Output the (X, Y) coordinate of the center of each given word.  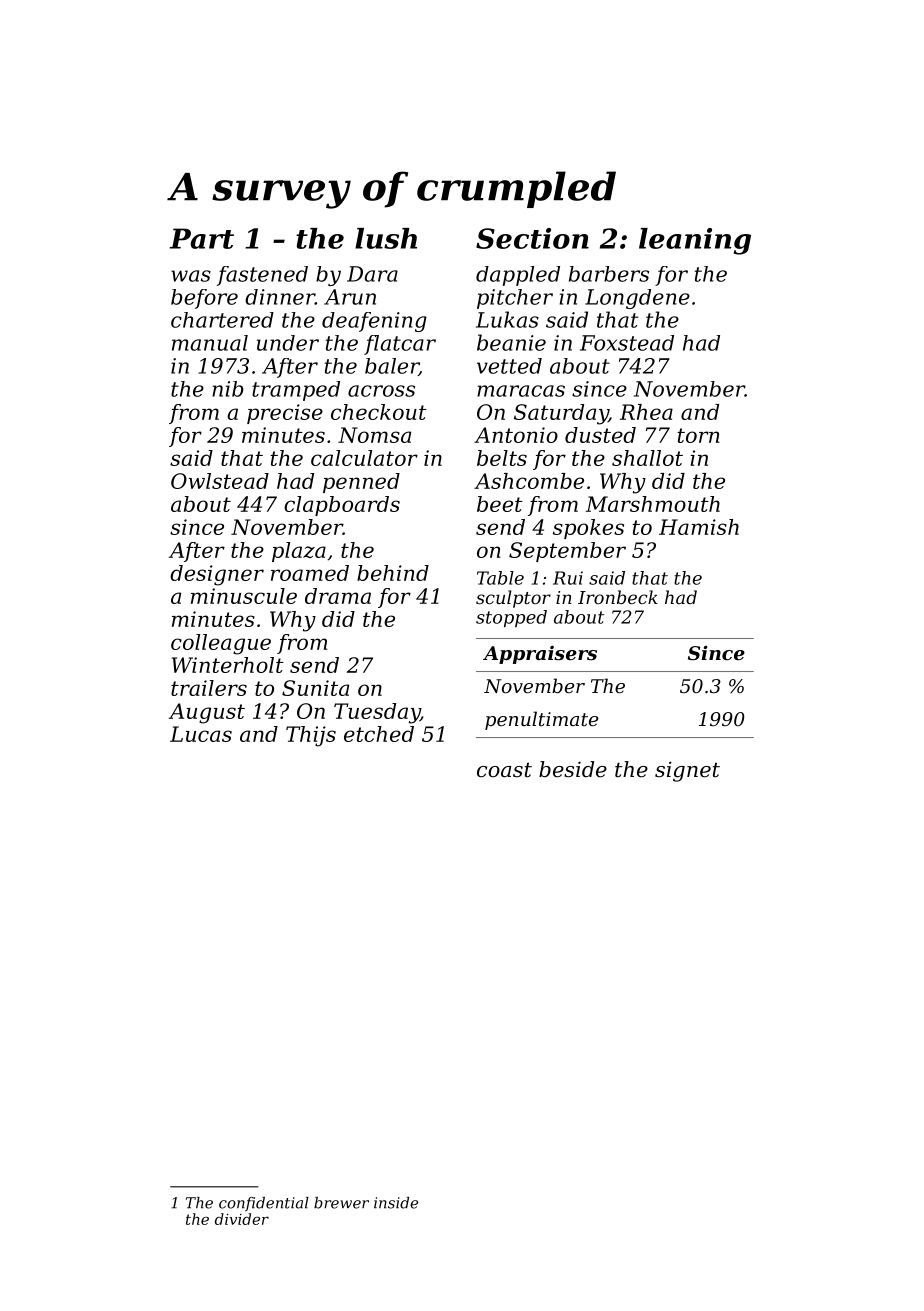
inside (396, 1203)
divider (242, 1219)
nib (228, 389)
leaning (695, 241)
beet (500, 504)
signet (687, 771)
